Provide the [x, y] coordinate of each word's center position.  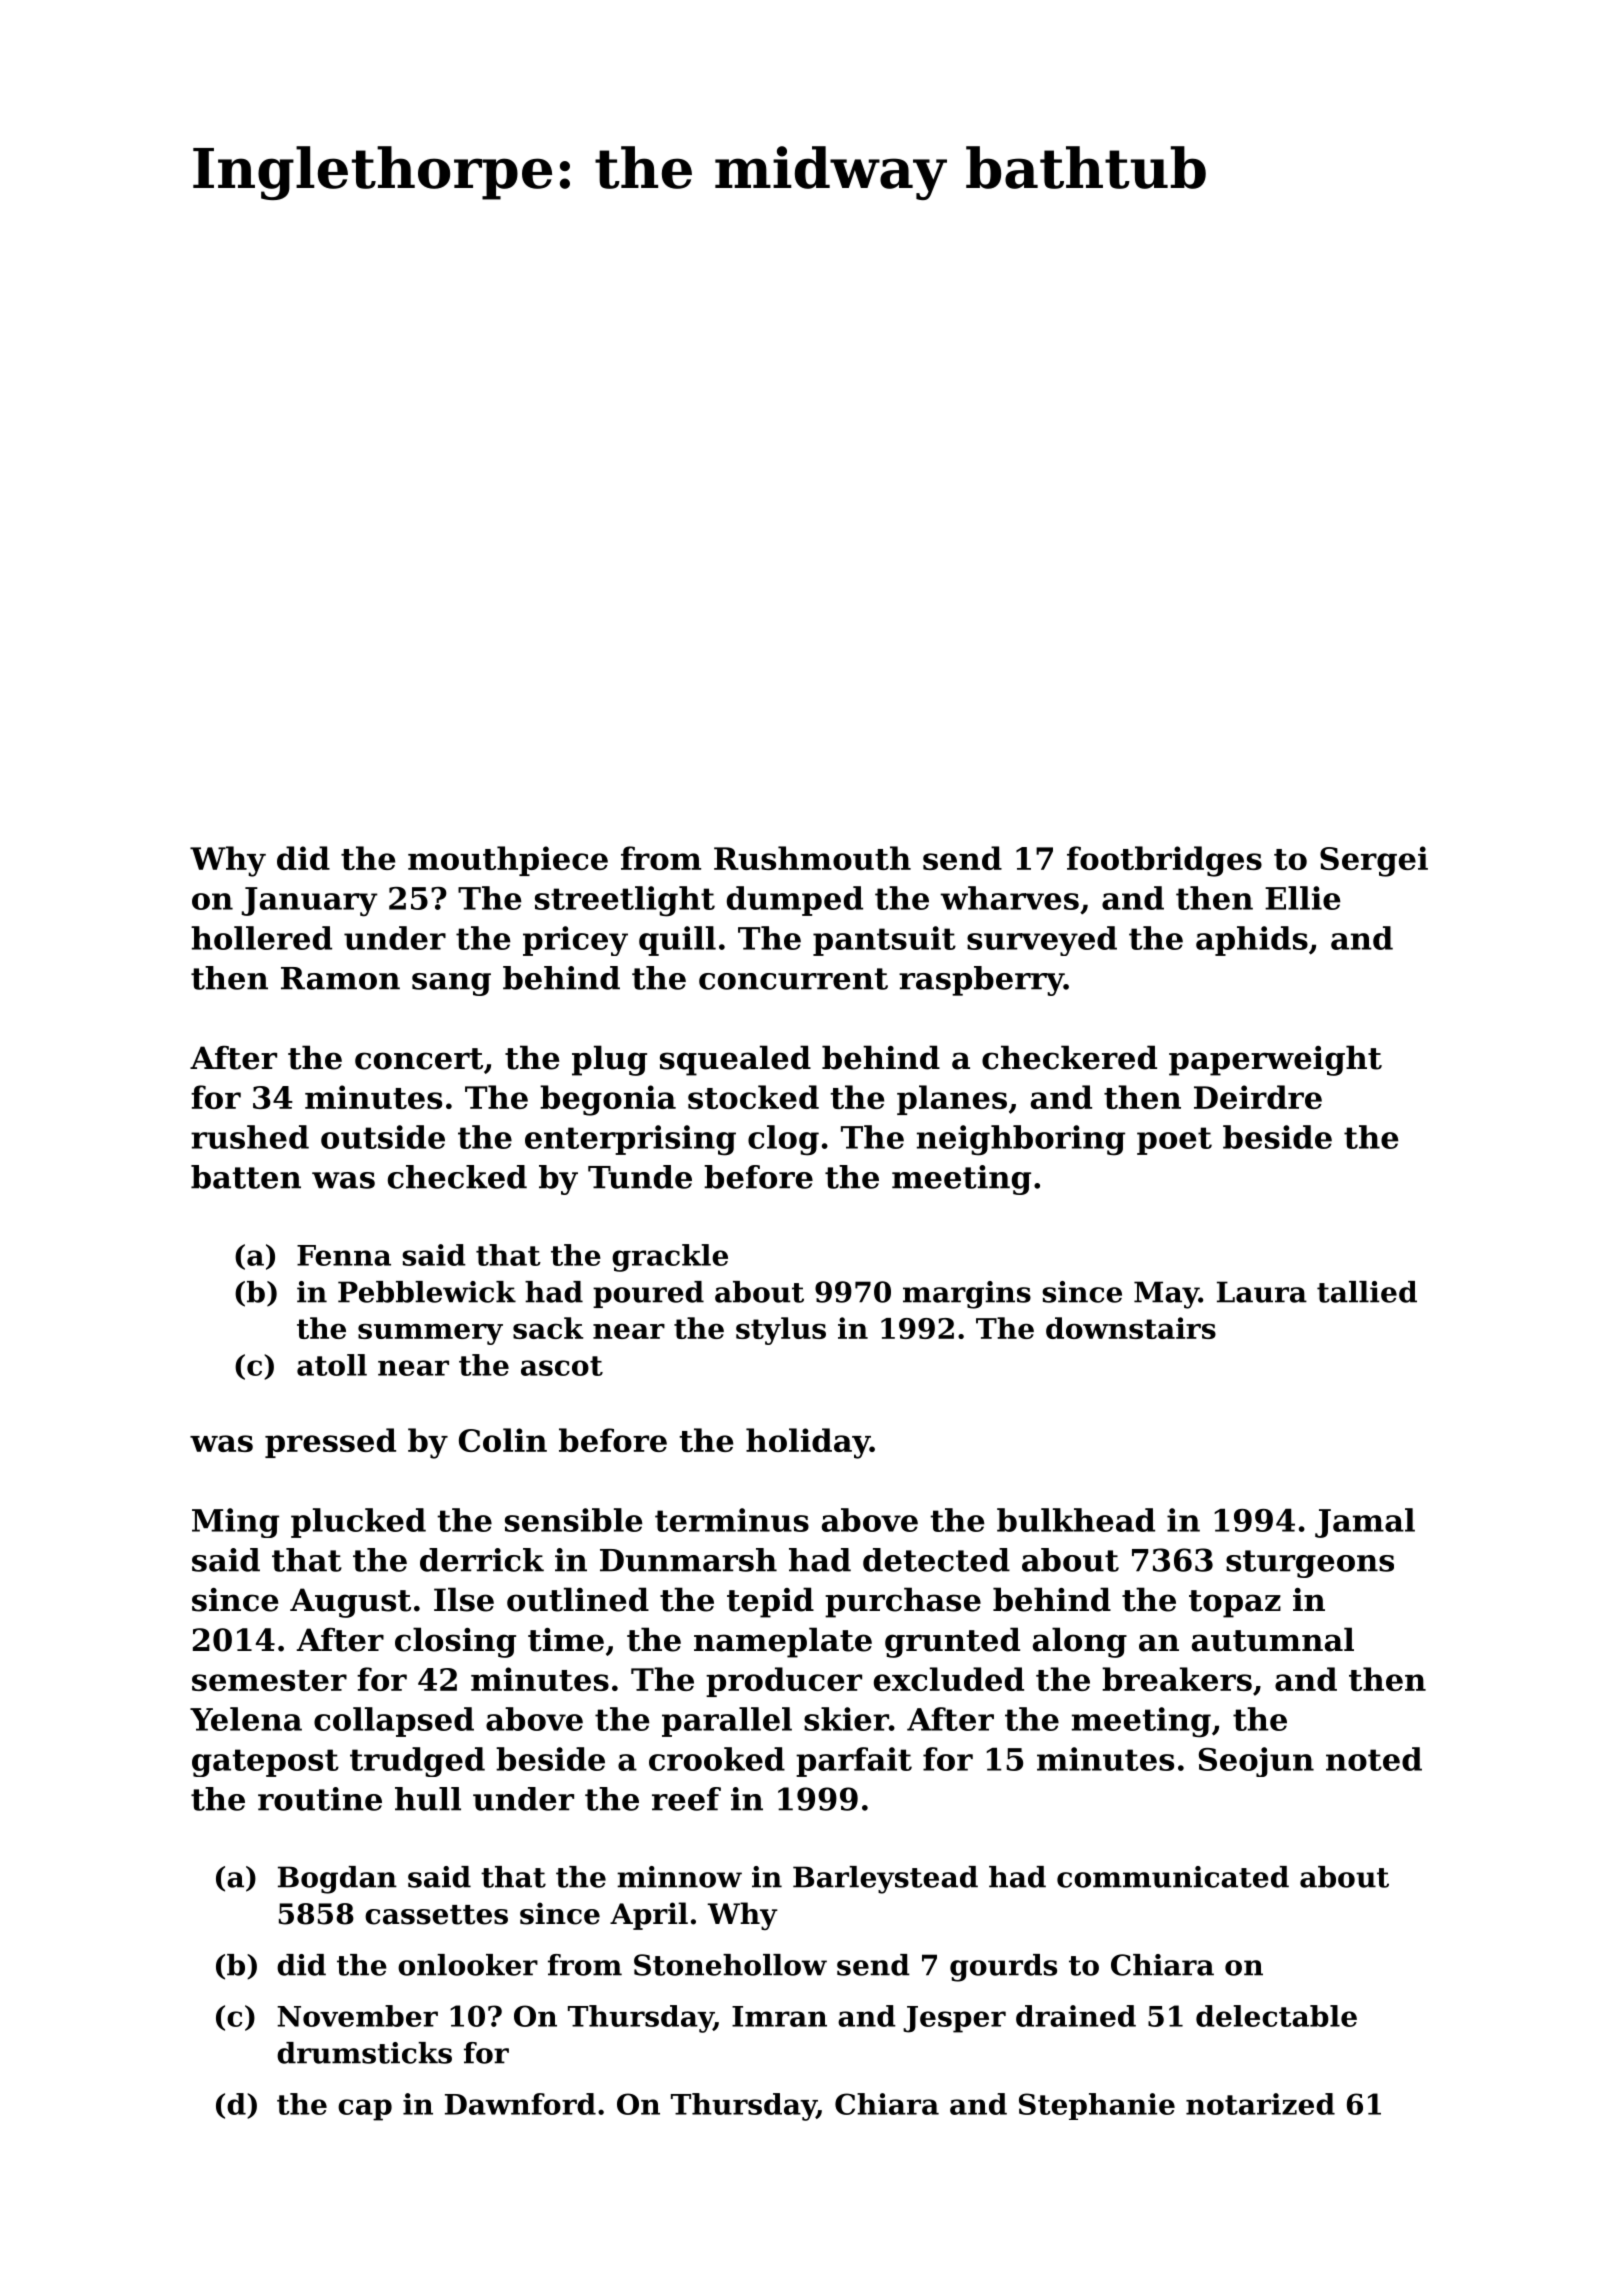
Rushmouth [812, 858]
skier [846, 1719]
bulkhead [1076, 1520]
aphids [1252, 941]
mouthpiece [508, 861]
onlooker [468, 1965]
